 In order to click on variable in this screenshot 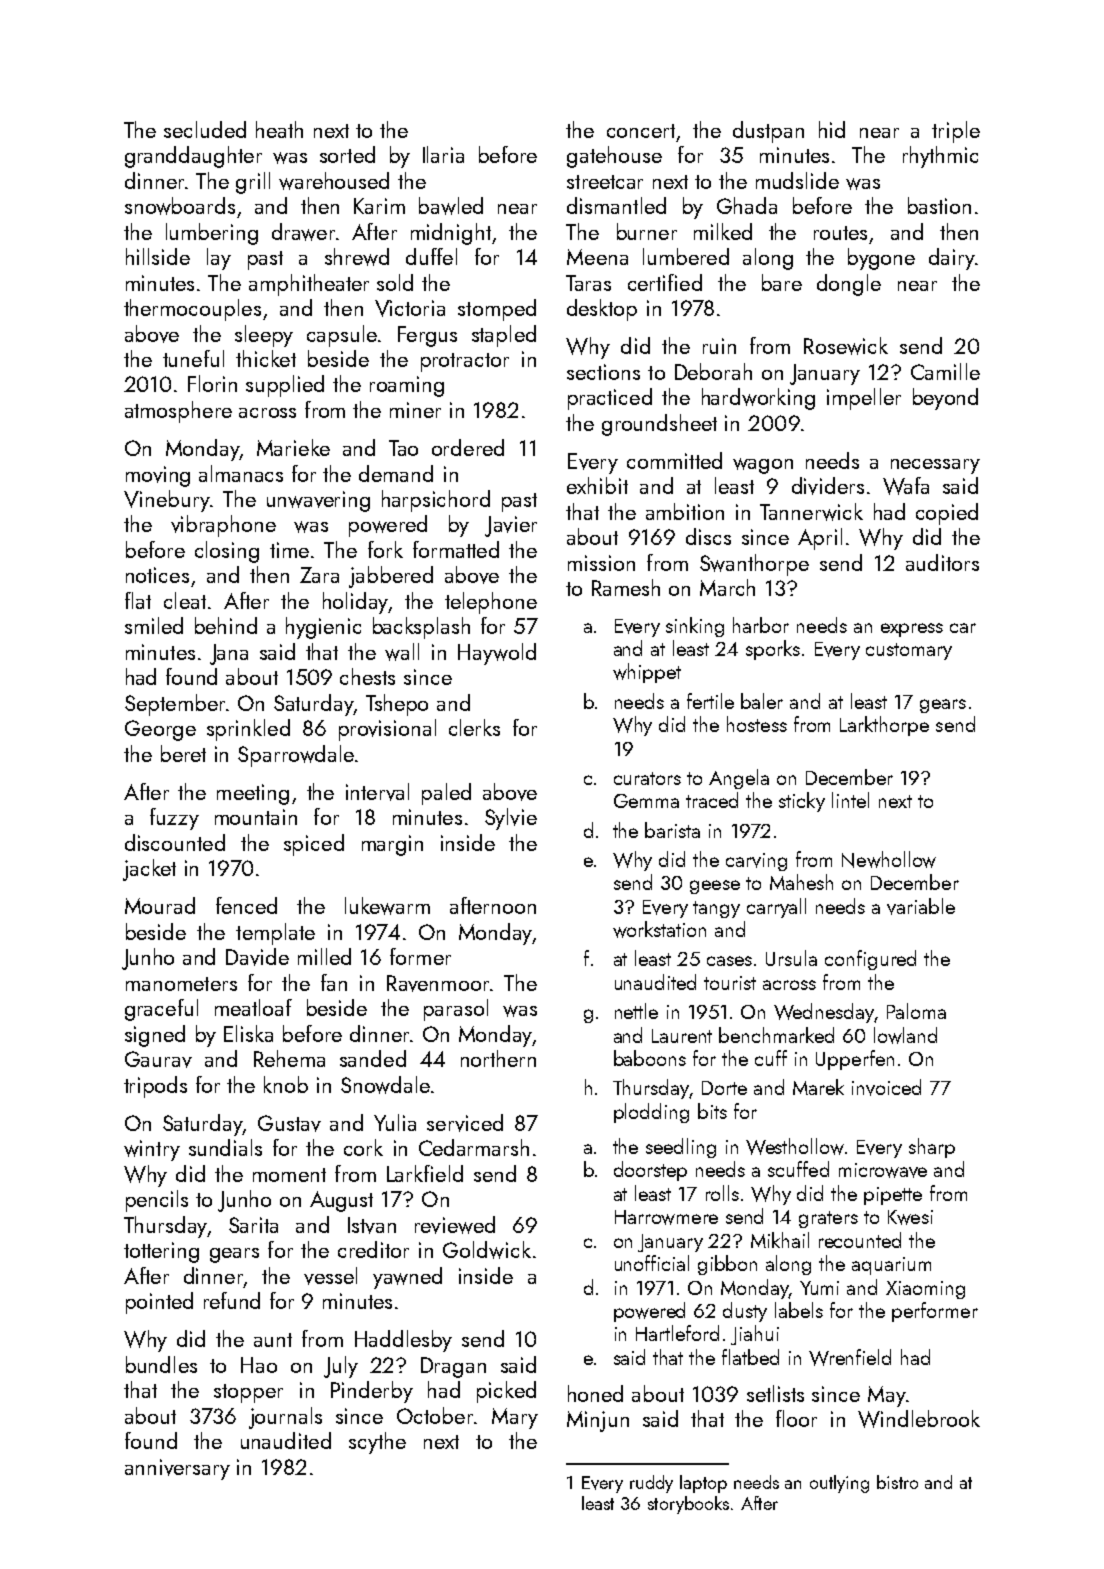, I will do `click(921, 906)`.
